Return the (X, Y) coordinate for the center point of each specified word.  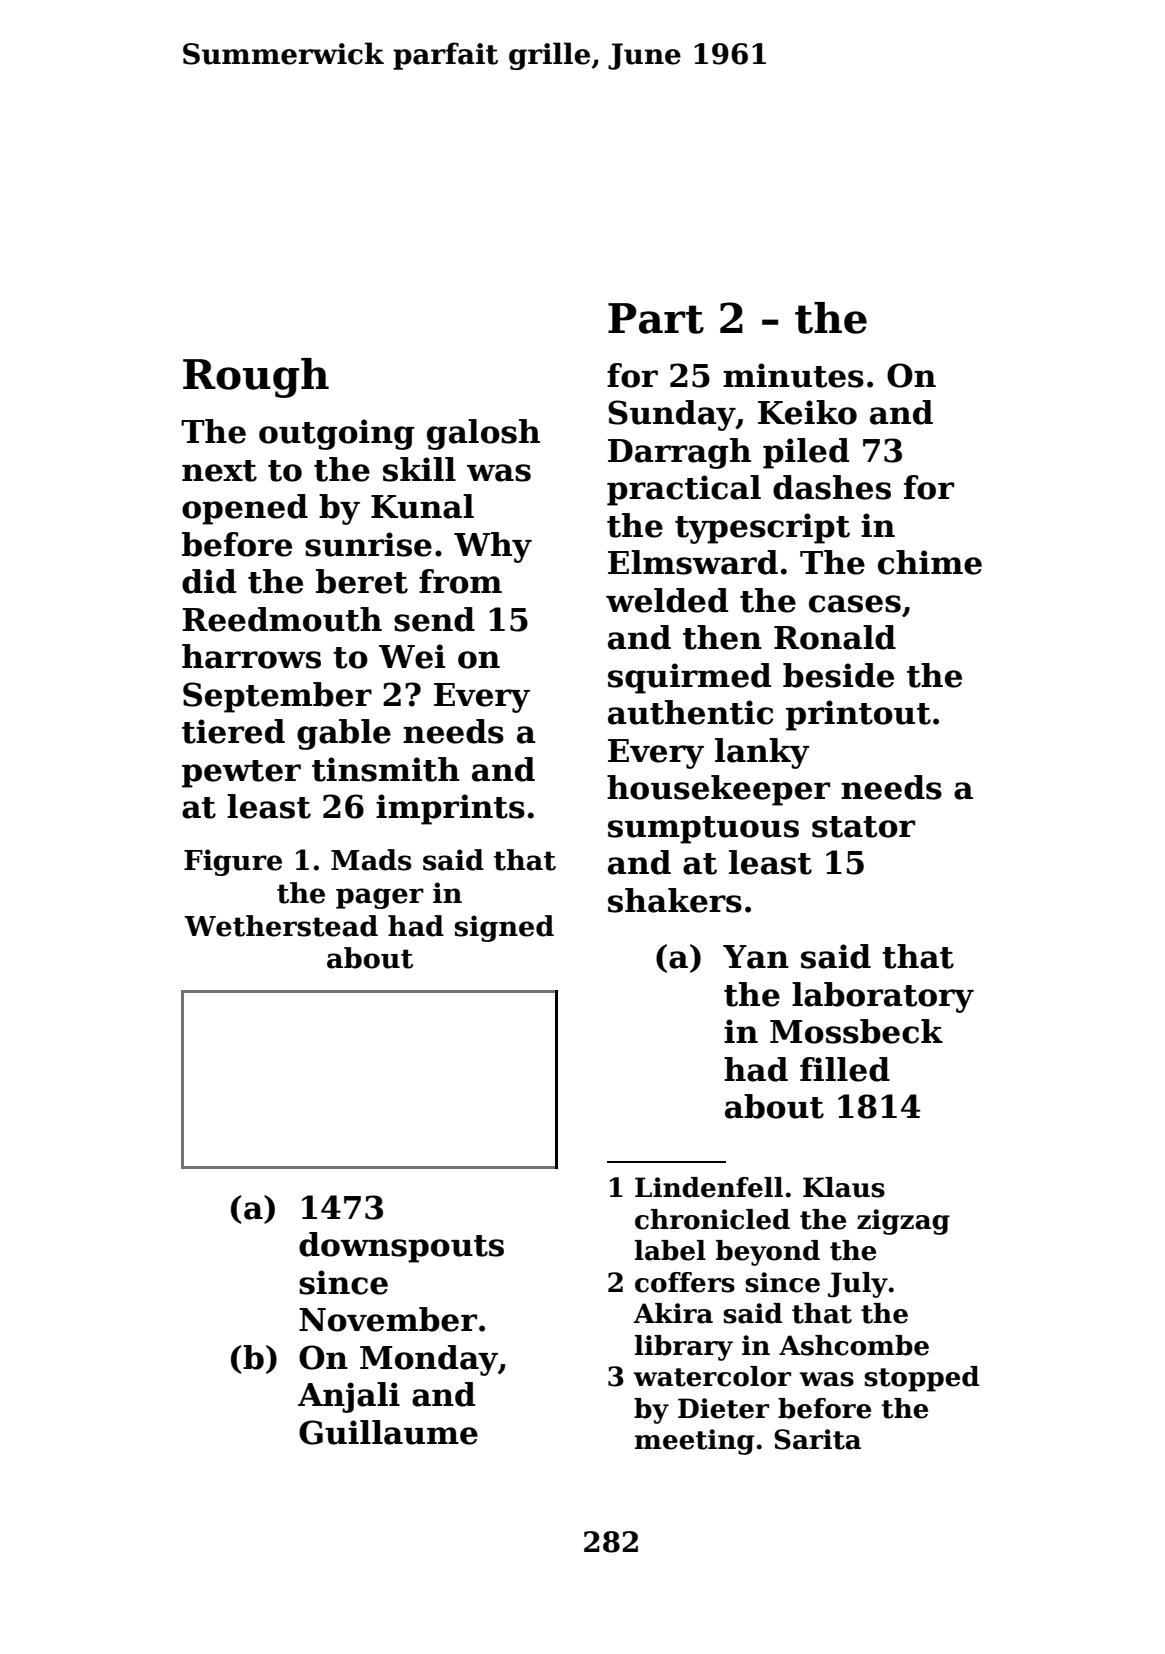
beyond (768, 1253)
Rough (256, 378)
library (684, 1348)
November (388, 1319)
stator (863, 827)
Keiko (807, 412)
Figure (233, 862)
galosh (483, 434)
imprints (450, 809)
